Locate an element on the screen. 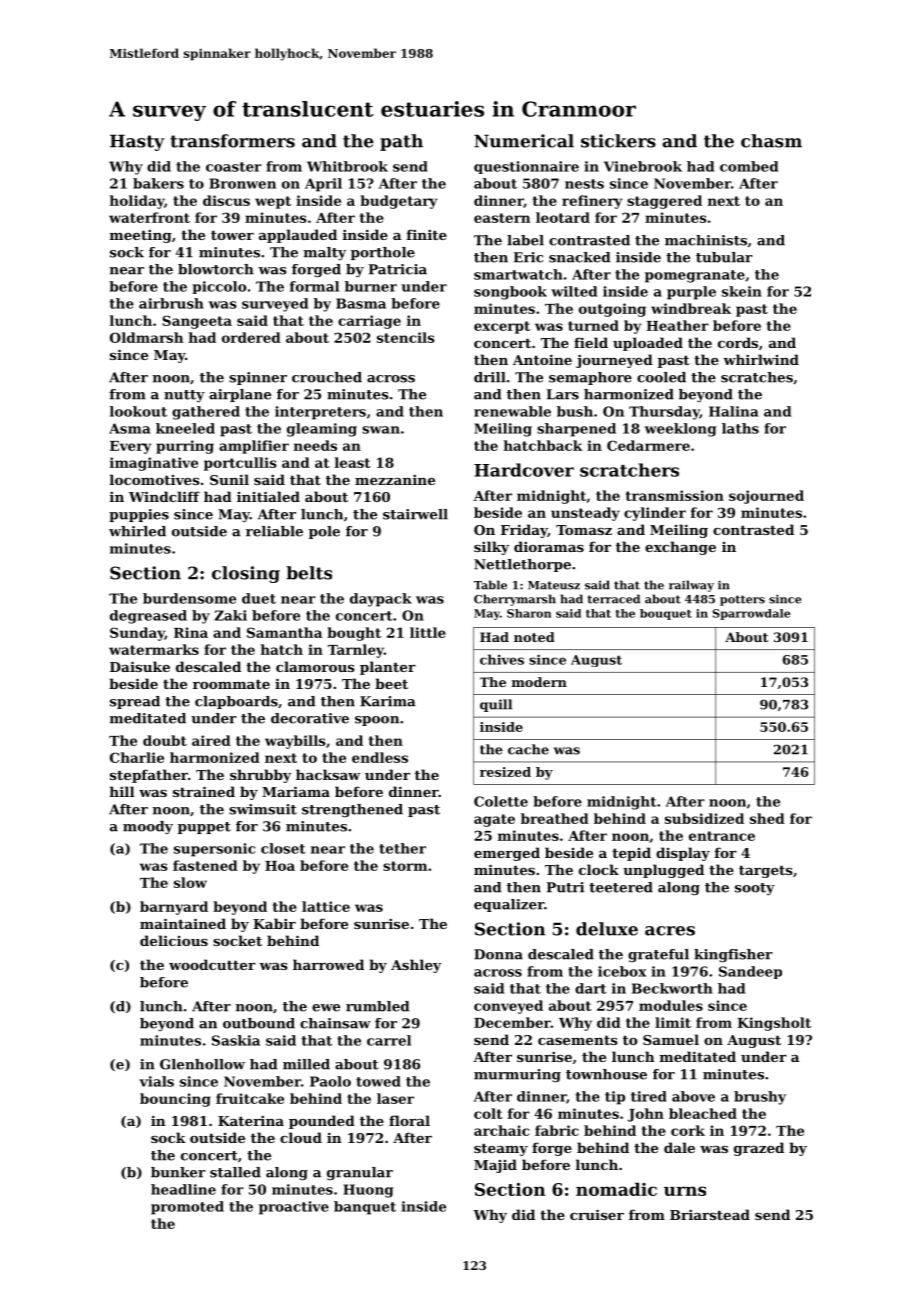  airplane is located at coordinates (240, 395).
